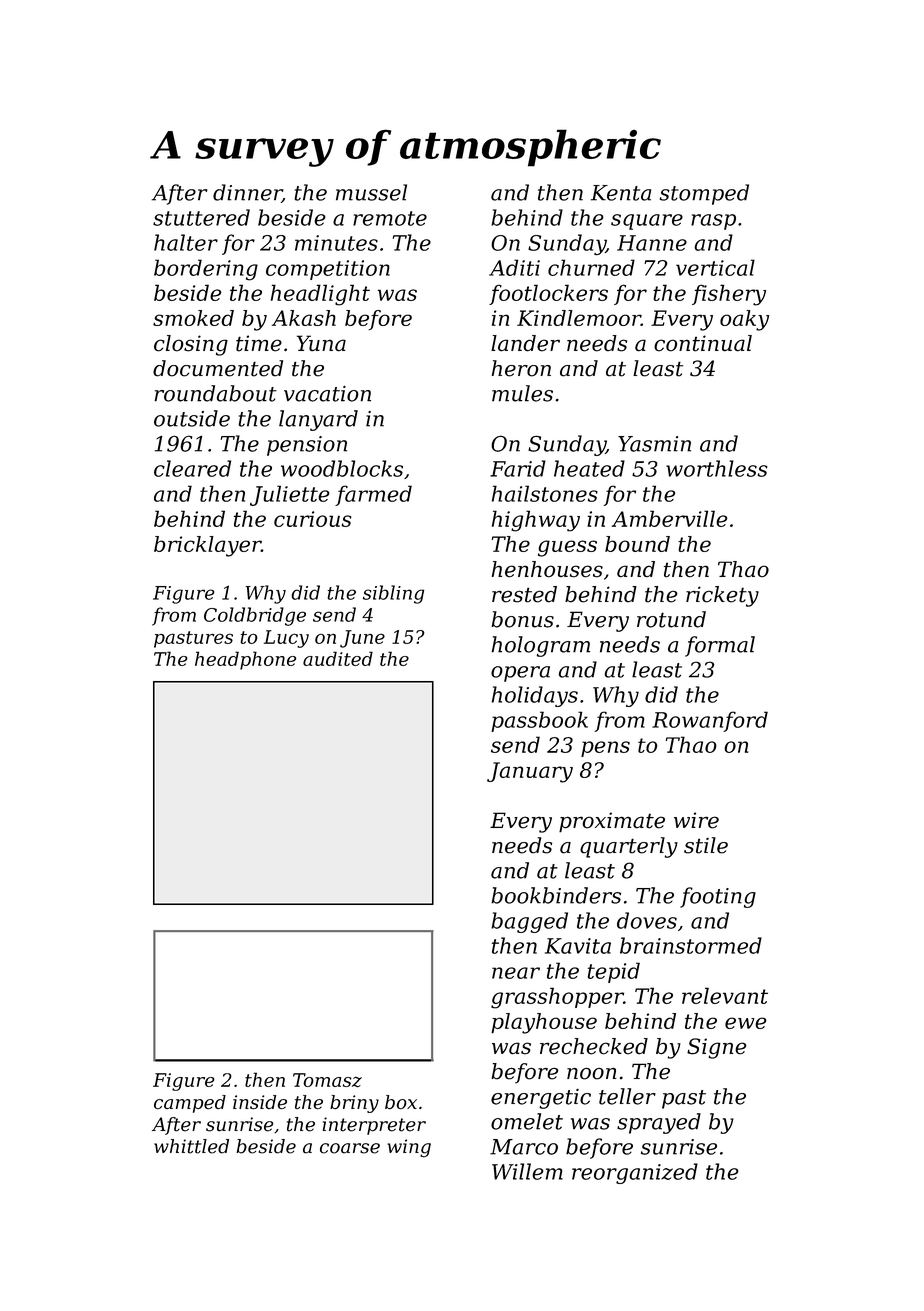 Image resolution: width=924 pixels, height=1311 pixels. Describe the element at coordinates (390, 218) in the image. I see `remote` at that location.
